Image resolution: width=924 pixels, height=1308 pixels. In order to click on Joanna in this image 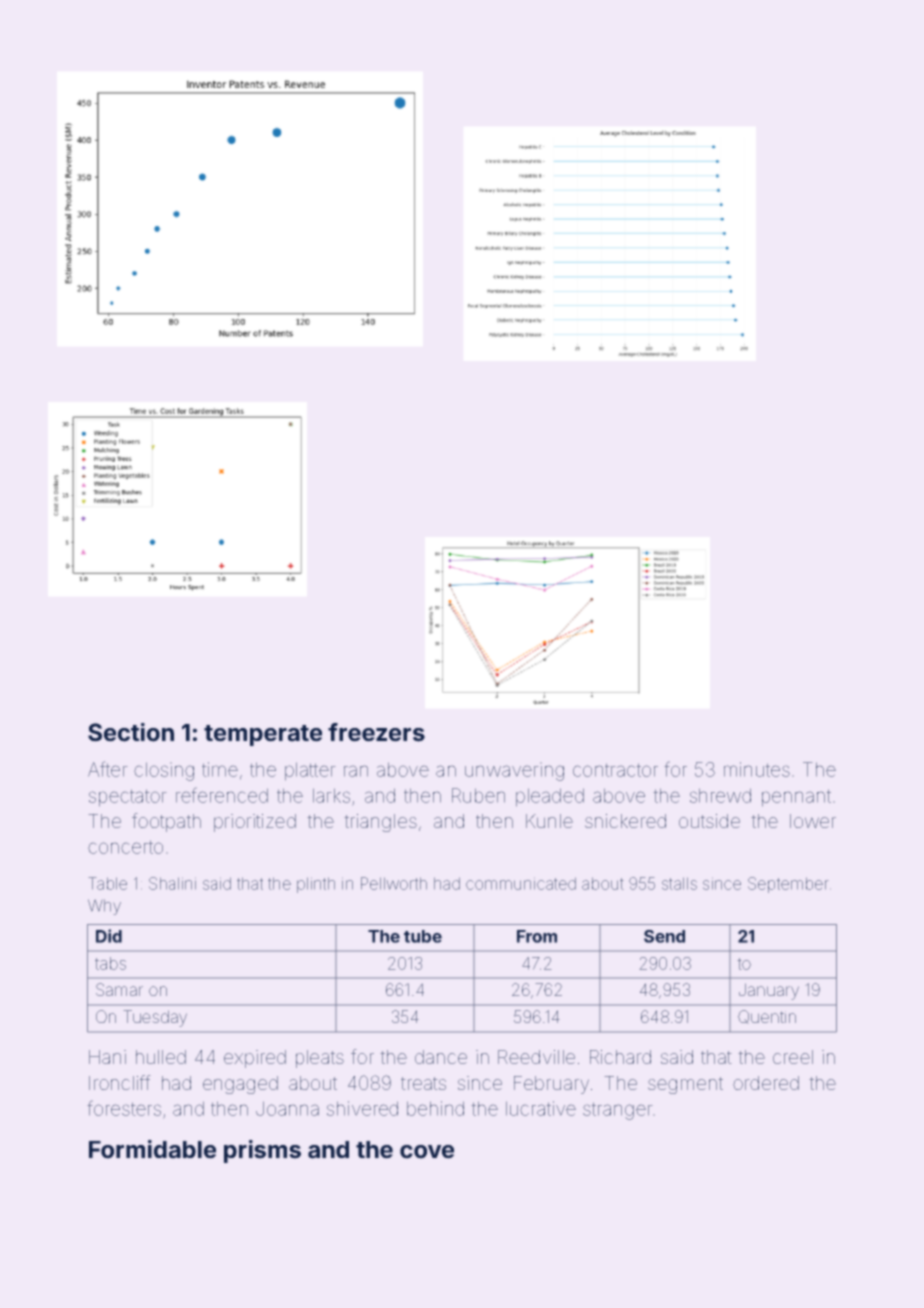, I will do `click(287, 1108)`.
